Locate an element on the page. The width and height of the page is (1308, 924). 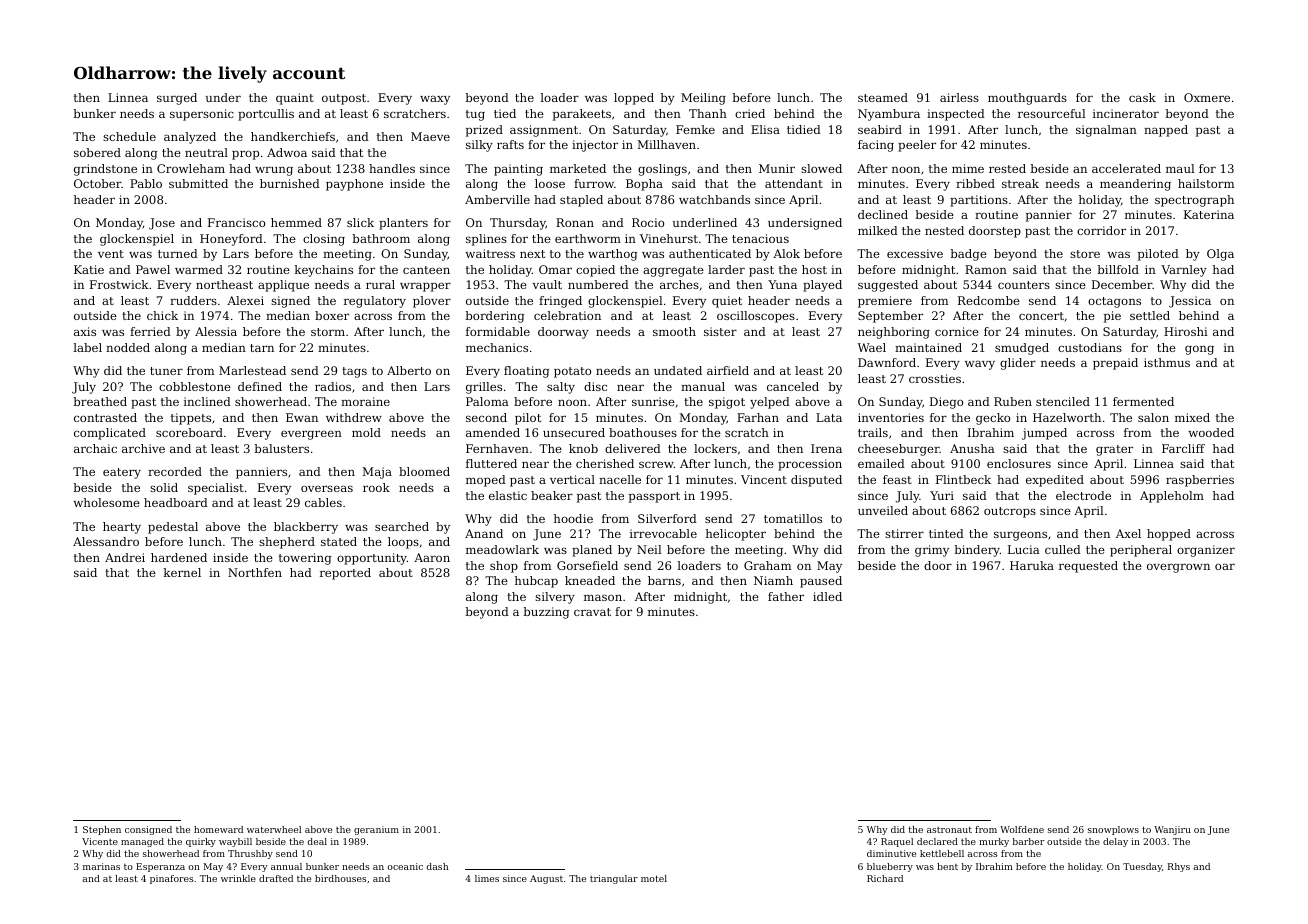
father is located at coordinates (786, 596).
